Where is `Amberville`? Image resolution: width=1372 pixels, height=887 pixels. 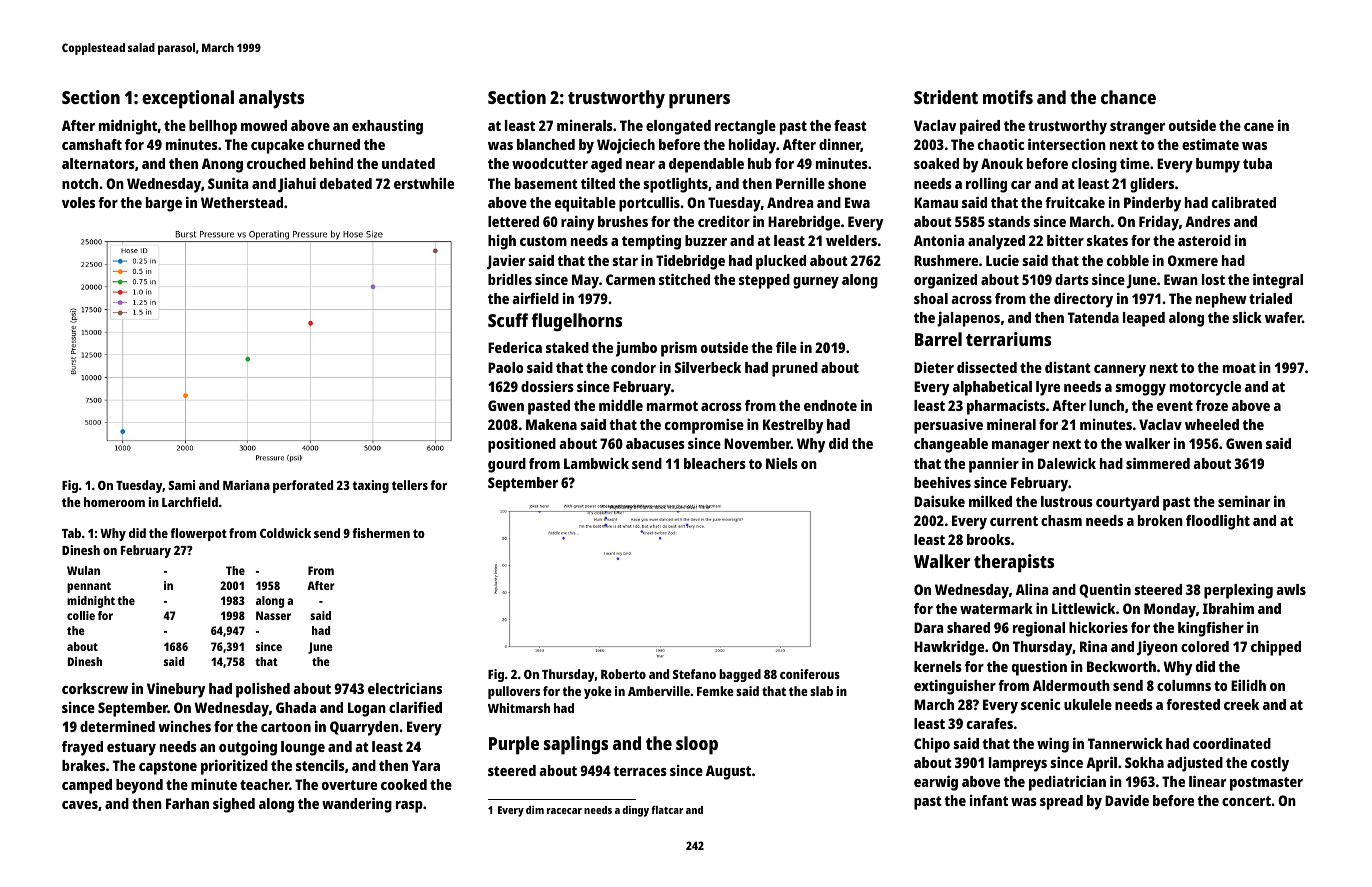
Amberville is located at coordinates (659, 691).
